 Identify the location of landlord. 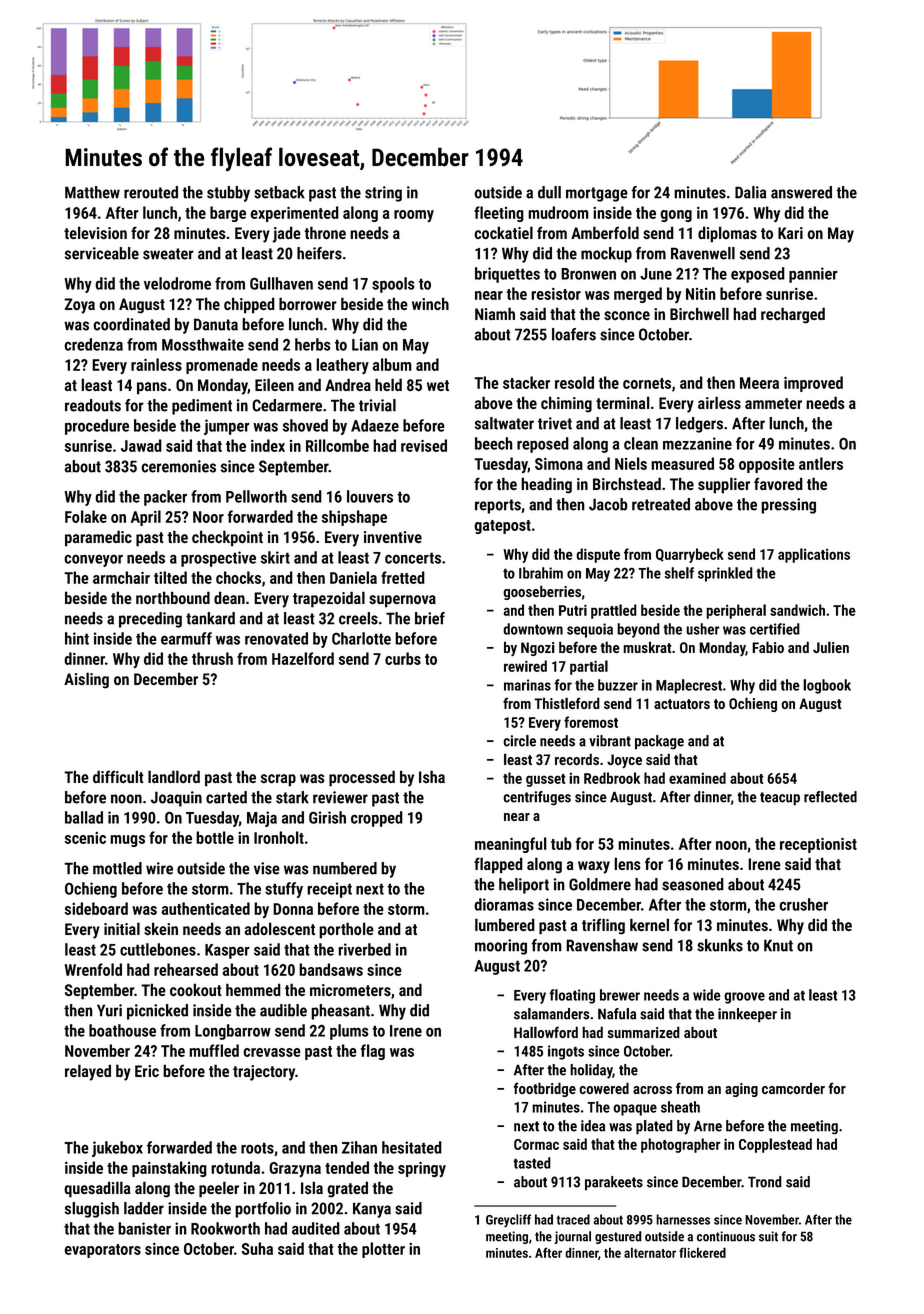
(174, 776).
